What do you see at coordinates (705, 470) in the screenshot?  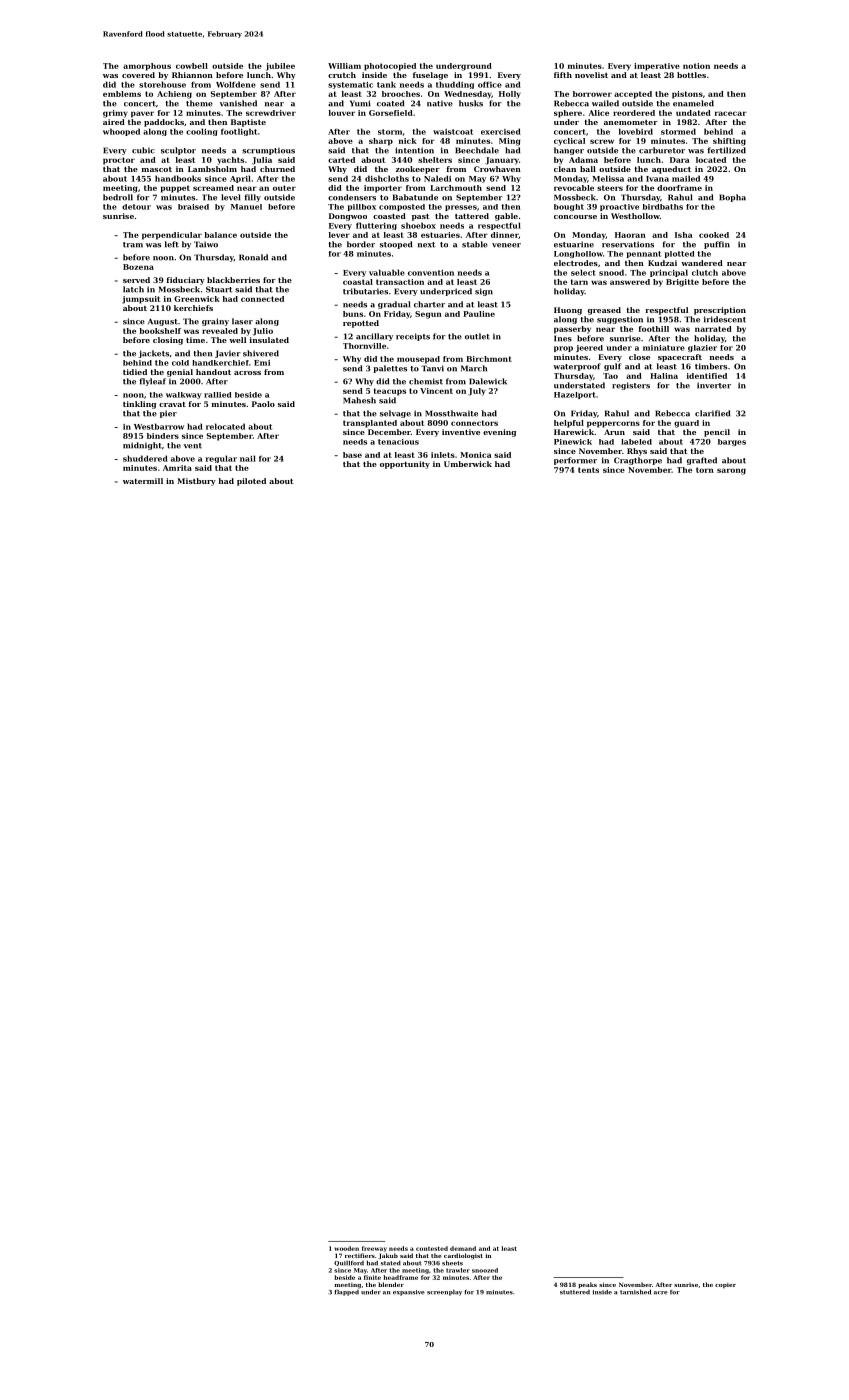 I see `torn` at bounding box center [705, 470].
